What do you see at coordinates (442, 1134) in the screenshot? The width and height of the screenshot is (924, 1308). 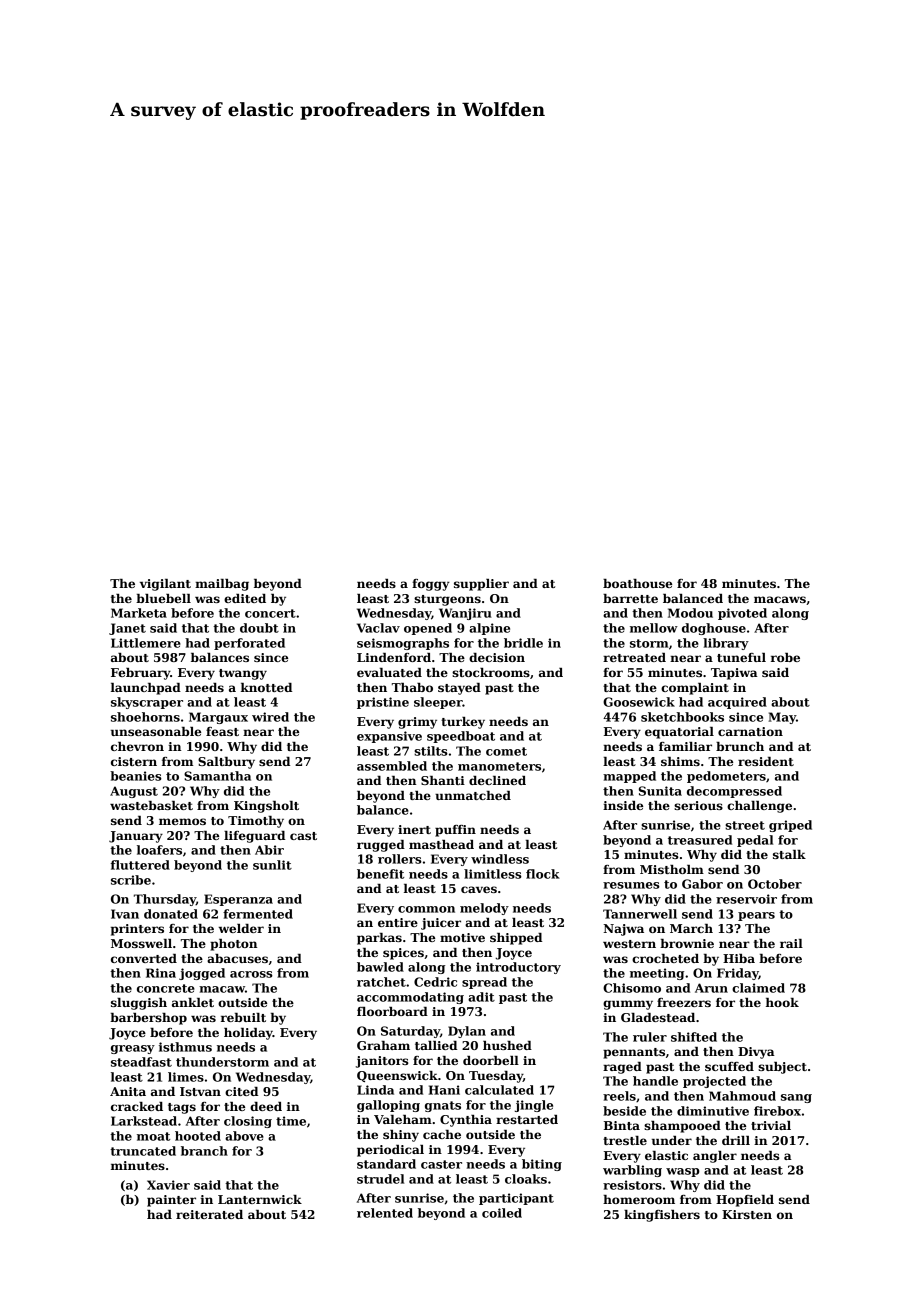 I see `cache` at bounding box center [442, 1134].
